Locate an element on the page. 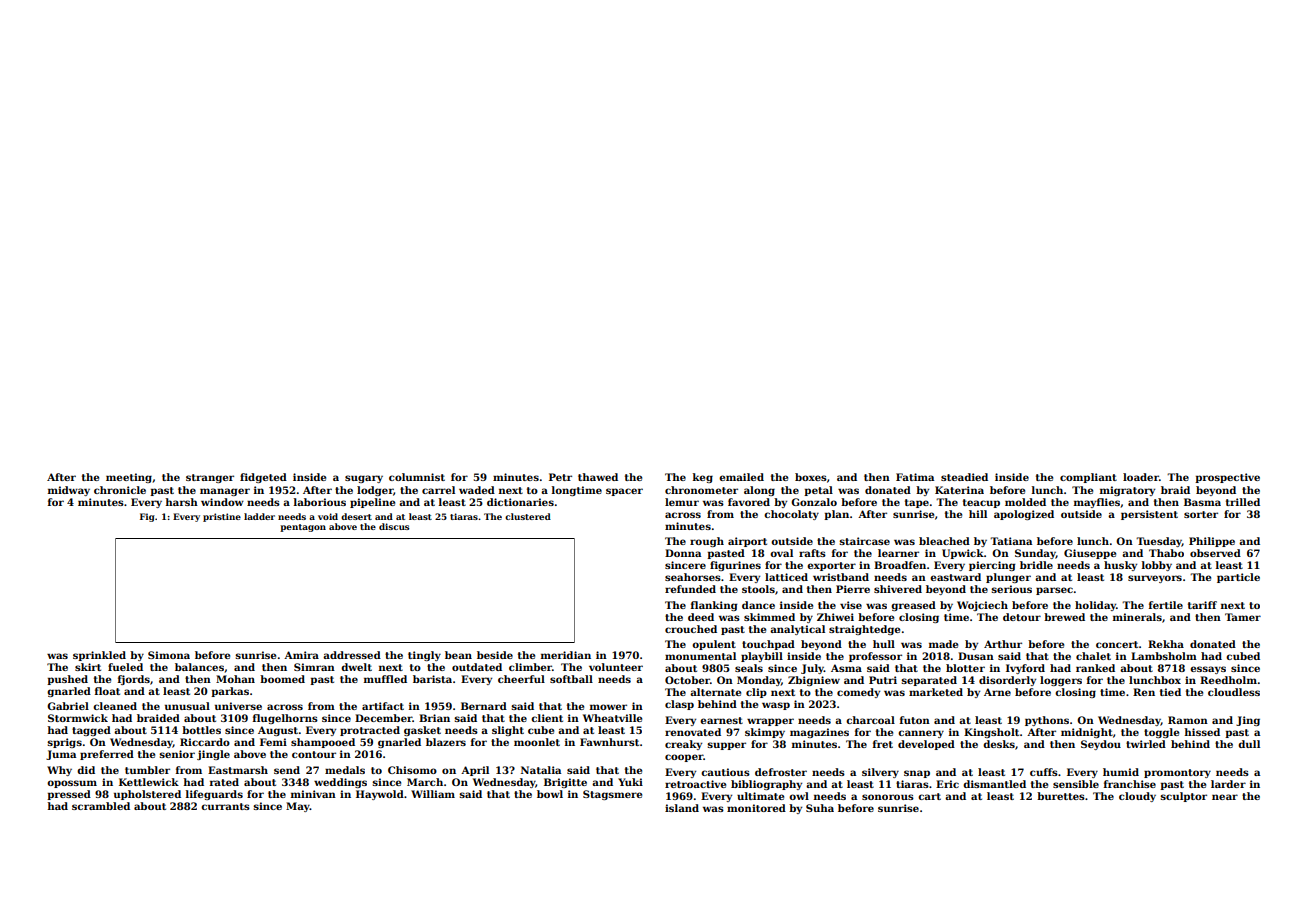 This document has width=1308, height=924. flanking is located at coordinates (714, 606).
